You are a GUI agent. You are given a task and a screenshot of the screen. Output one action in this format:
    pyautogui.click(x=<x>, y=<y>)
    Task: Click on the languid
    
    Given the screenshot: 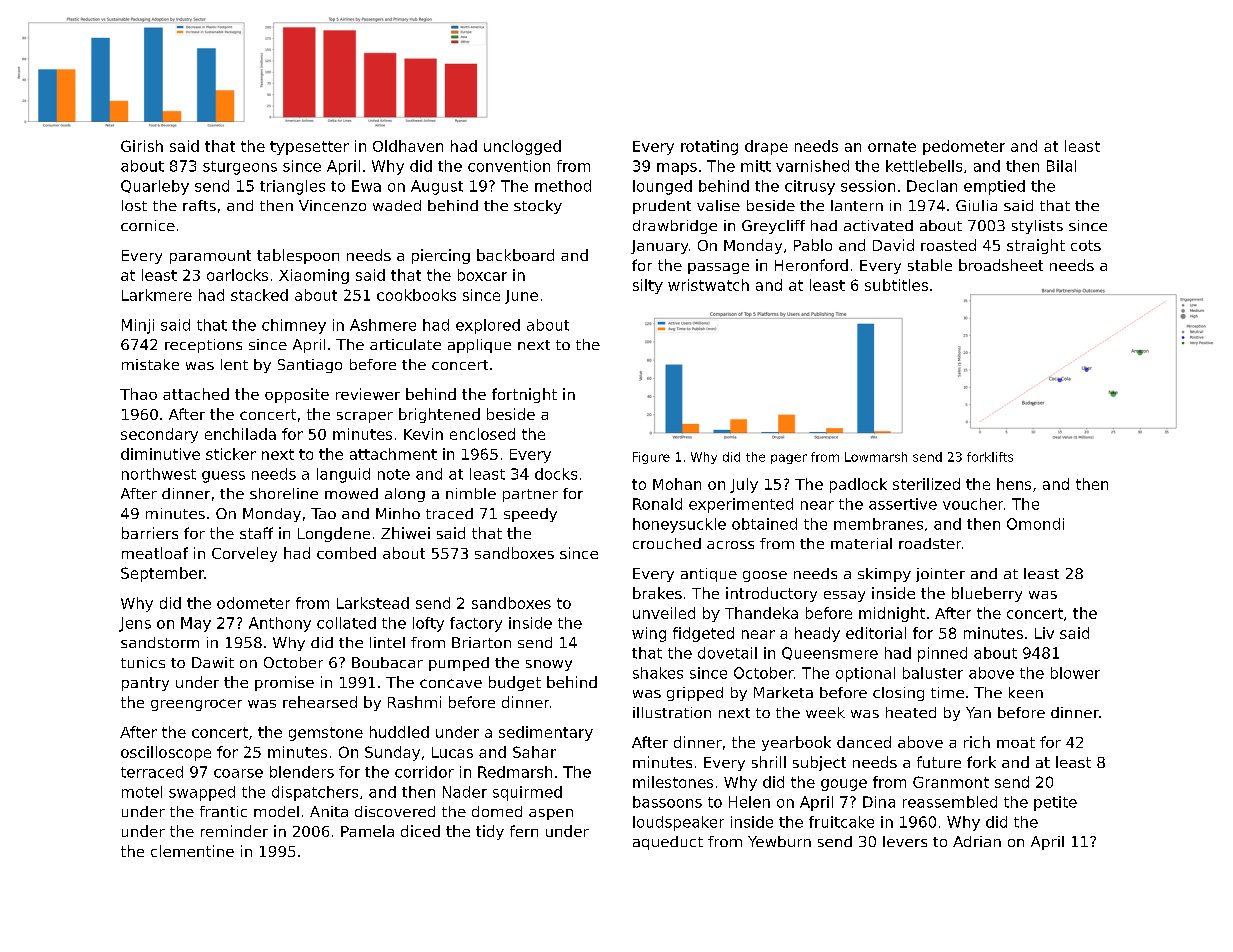 What is the action you would take?
    pyautogui.click(x=343, y=475)
